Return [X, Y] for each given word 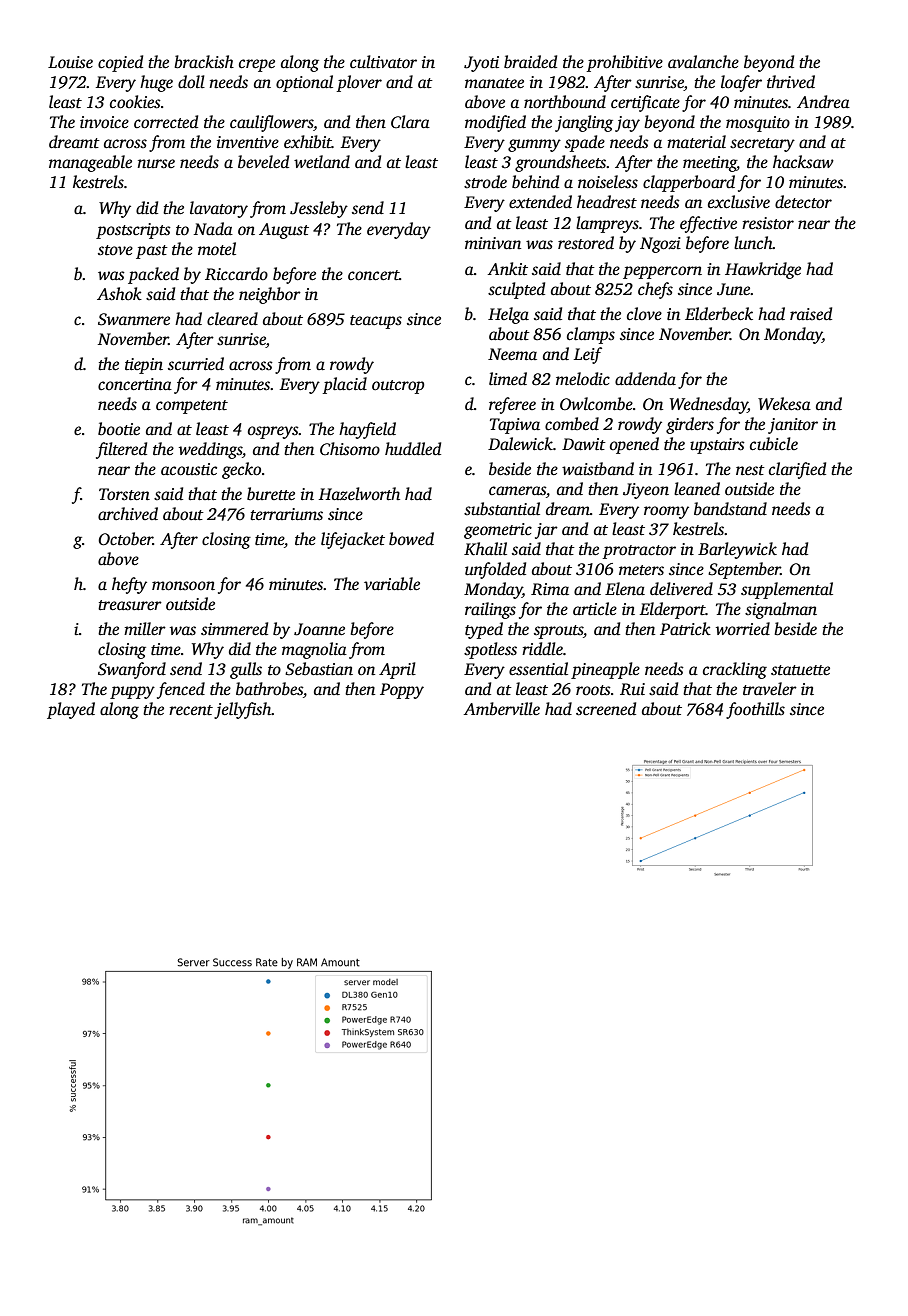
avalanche [703, 62]
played [71, 710]
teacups [376, 322]
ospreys [273, 432]
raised [811, 314]
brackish [204, 62]
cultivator [383, 62]
